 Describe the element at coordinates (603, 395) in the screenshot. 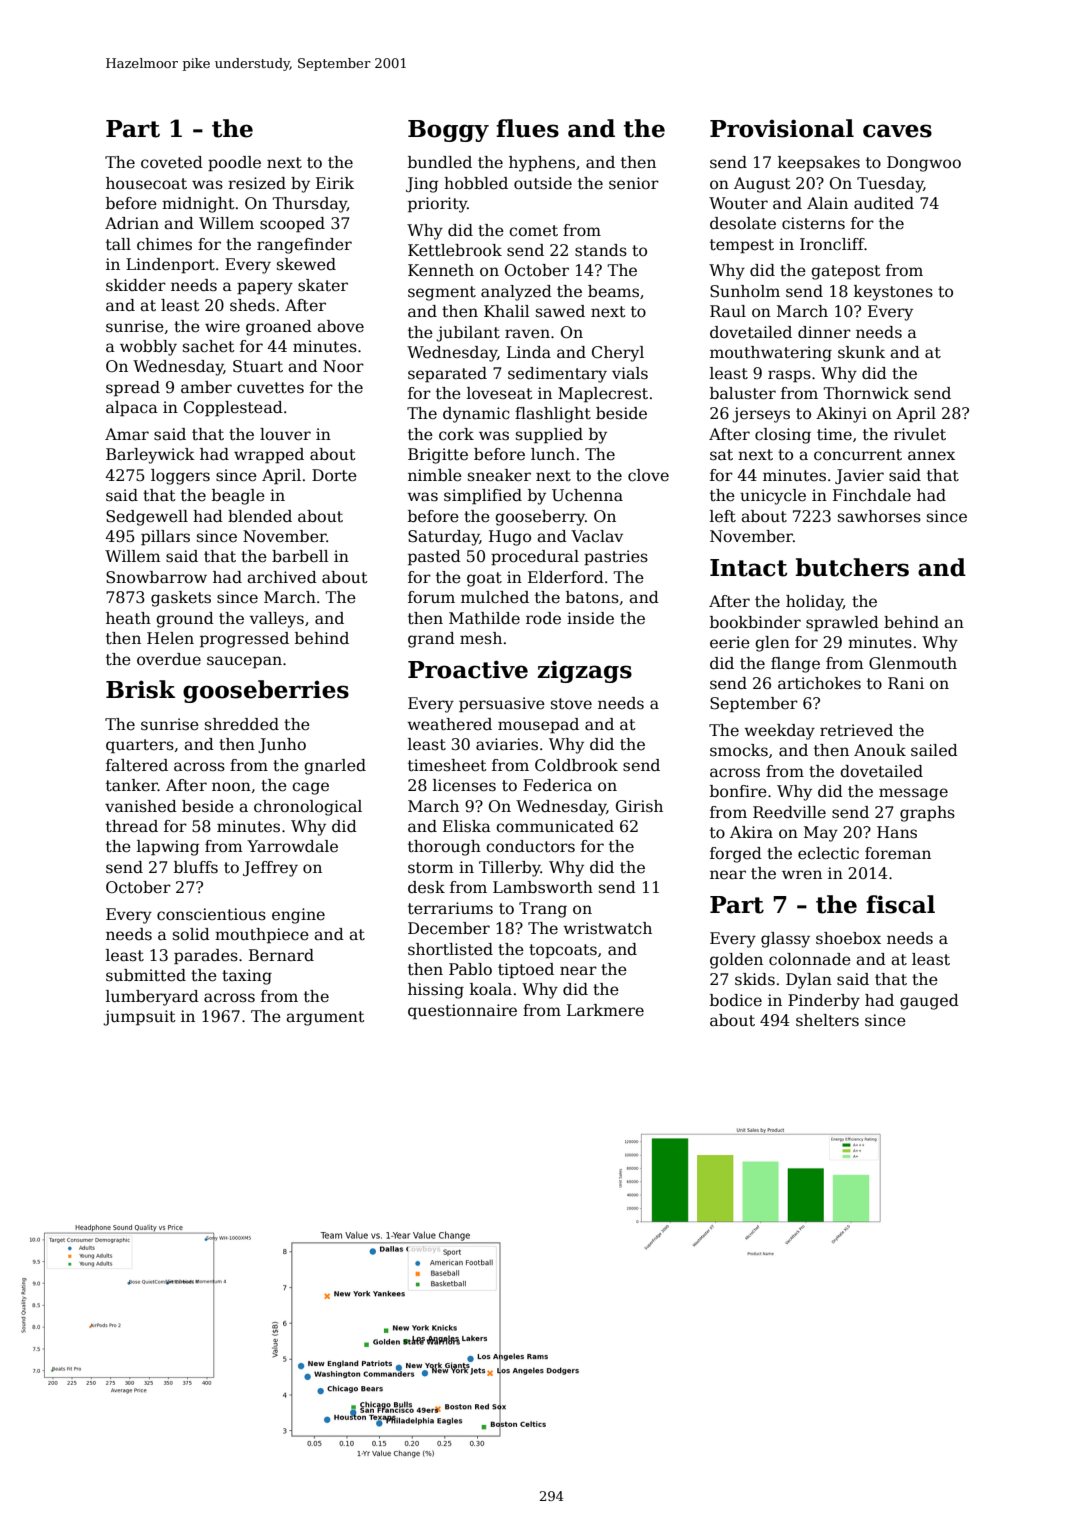

I see `Maplecrest` at that location.
